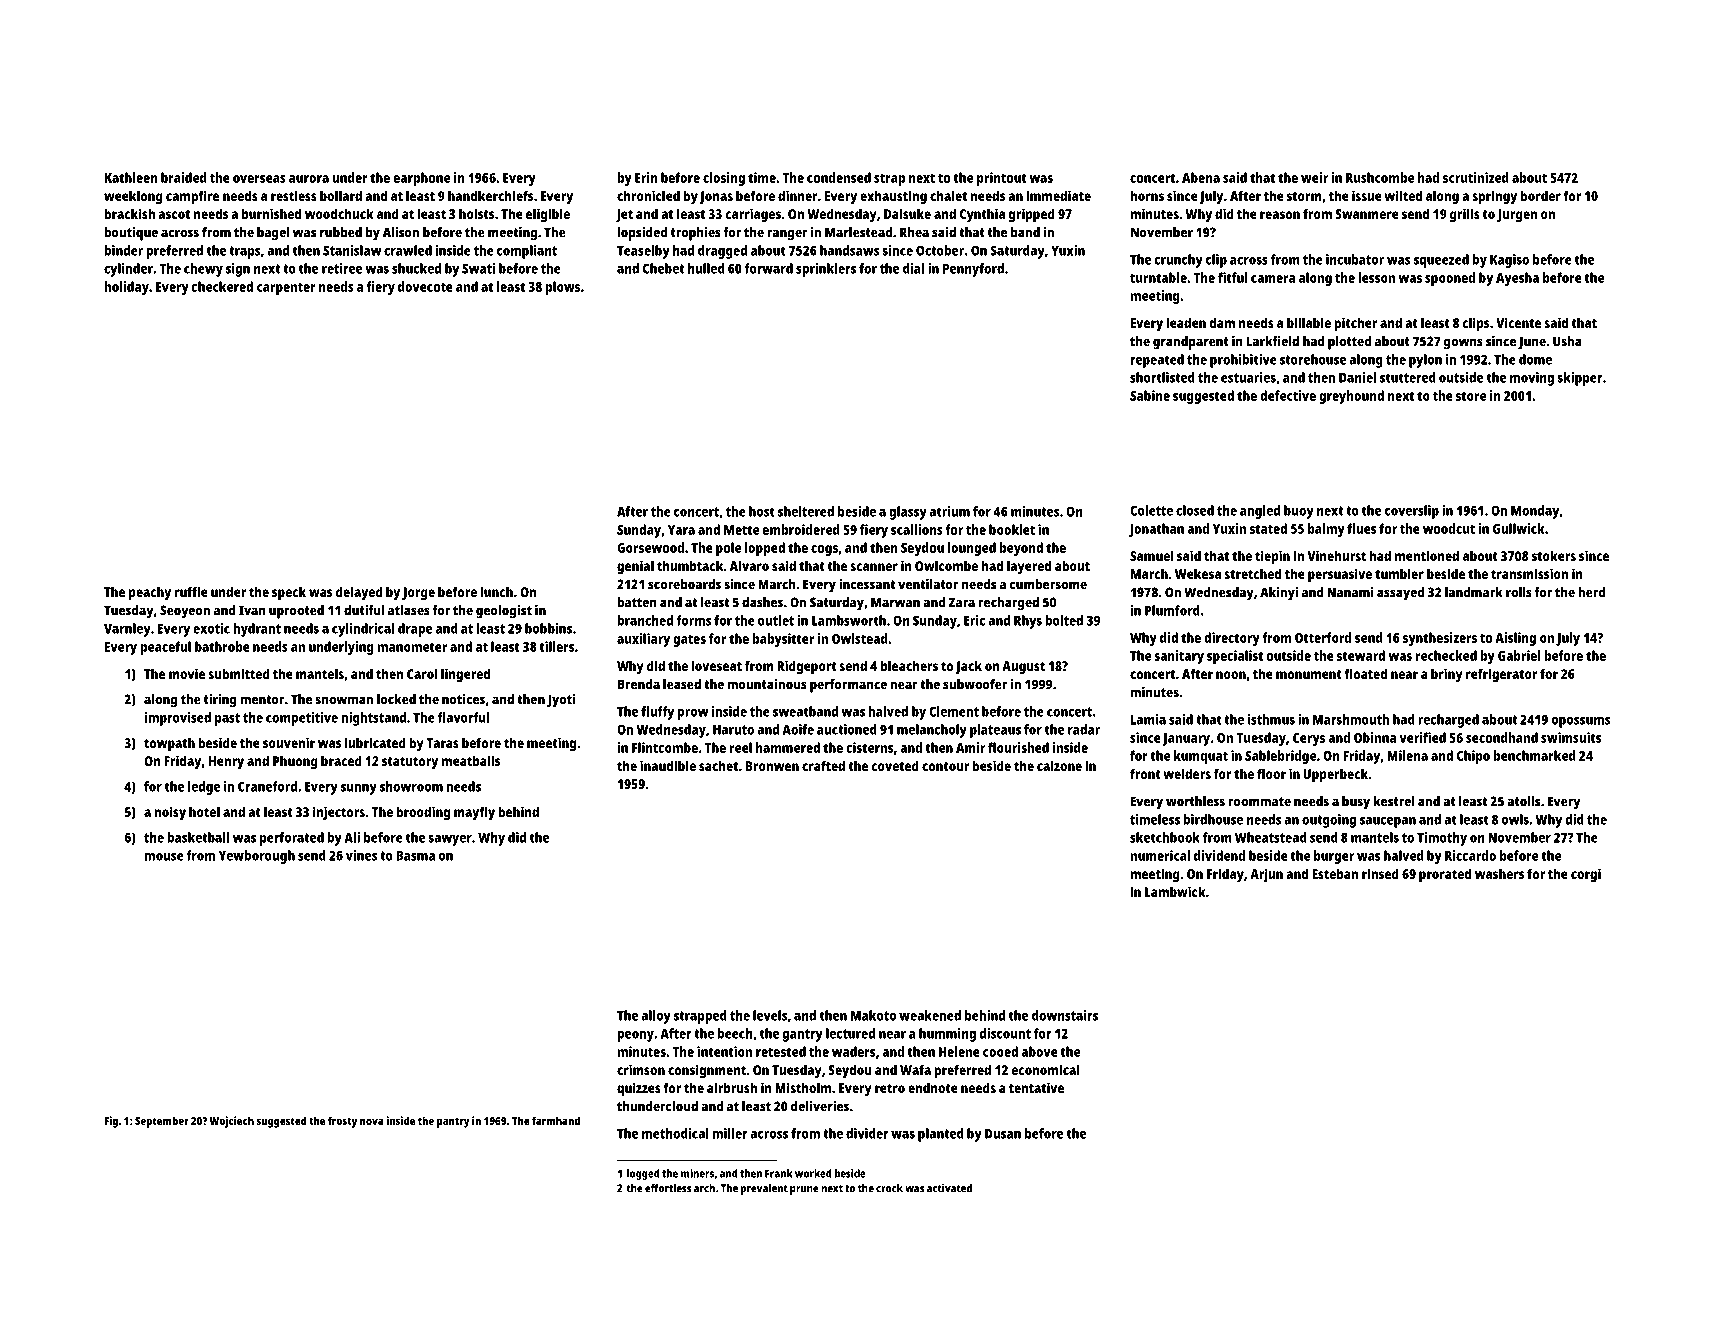 The image size is (1719, 1328). What do you see at coordinates (1201, 177) in the screenshot?
I see `Abena` at bounding box center [1201, 177].
